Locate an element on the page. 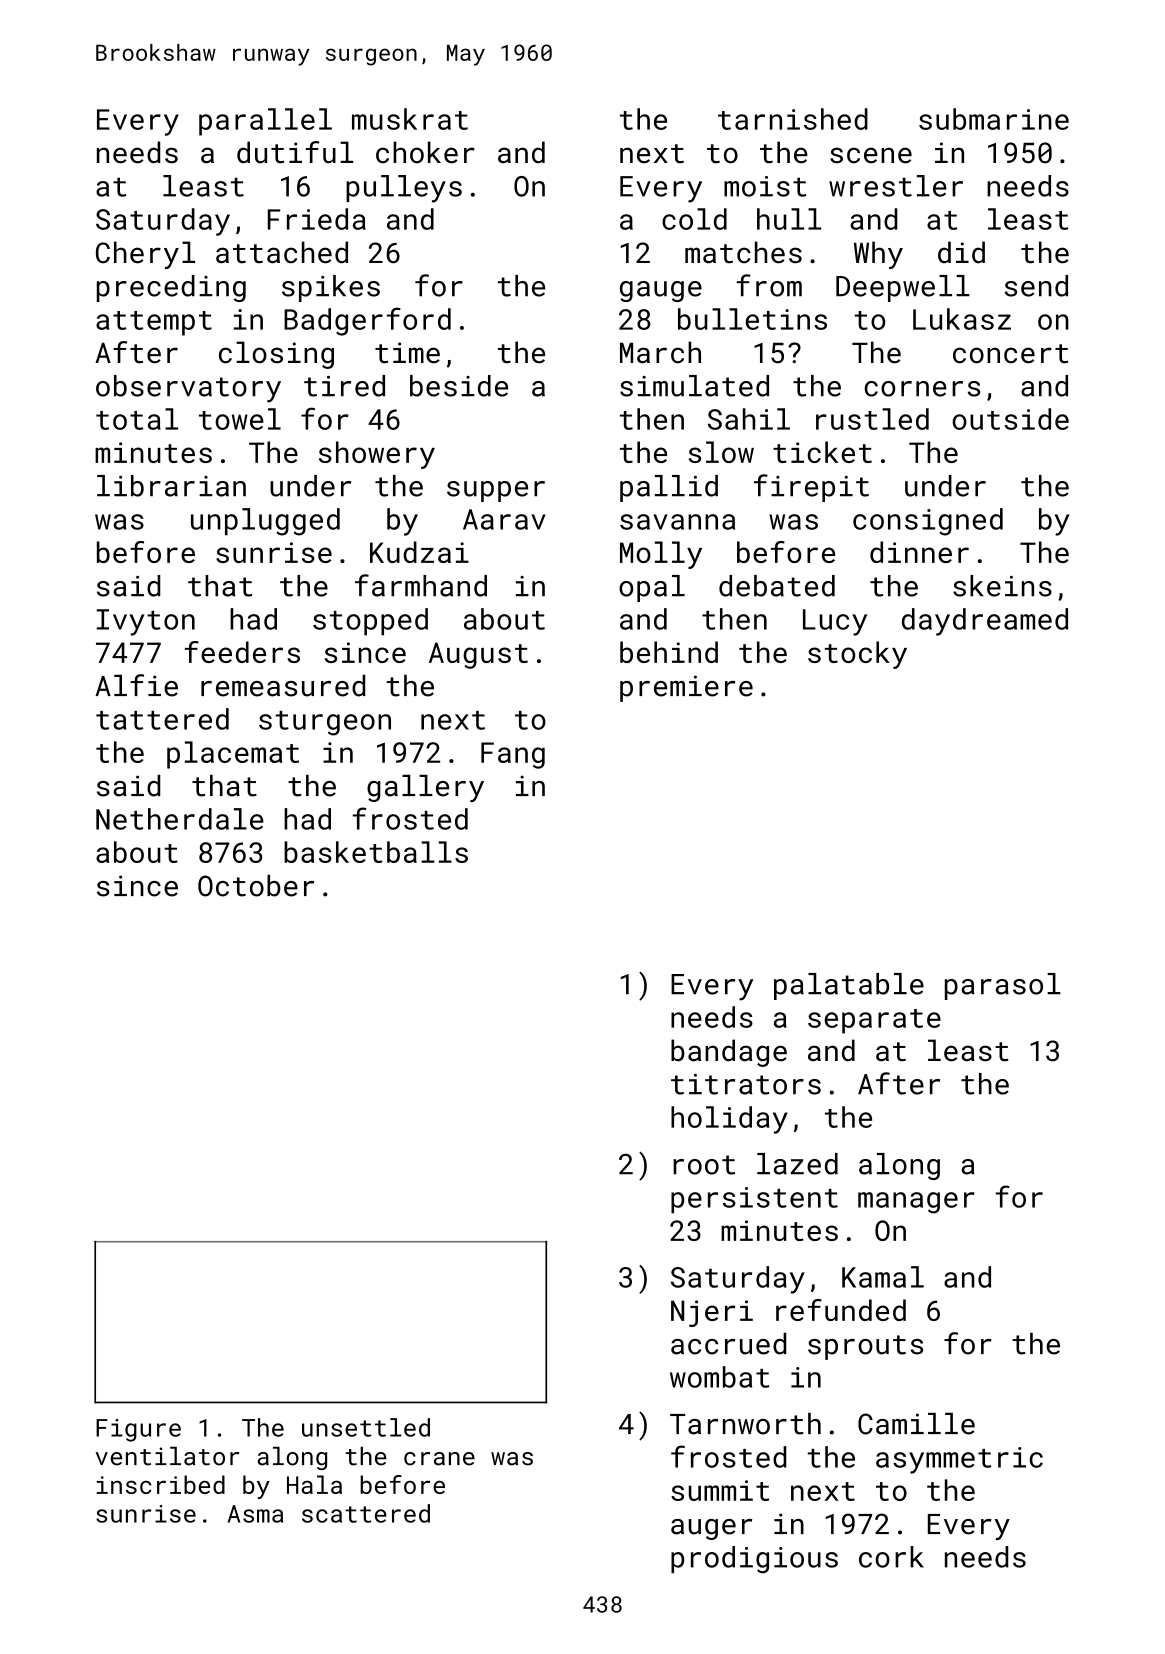 Image resolution: width=1165 pixels, height=1654 pixels. root is located at coordinates (704, 1165).
